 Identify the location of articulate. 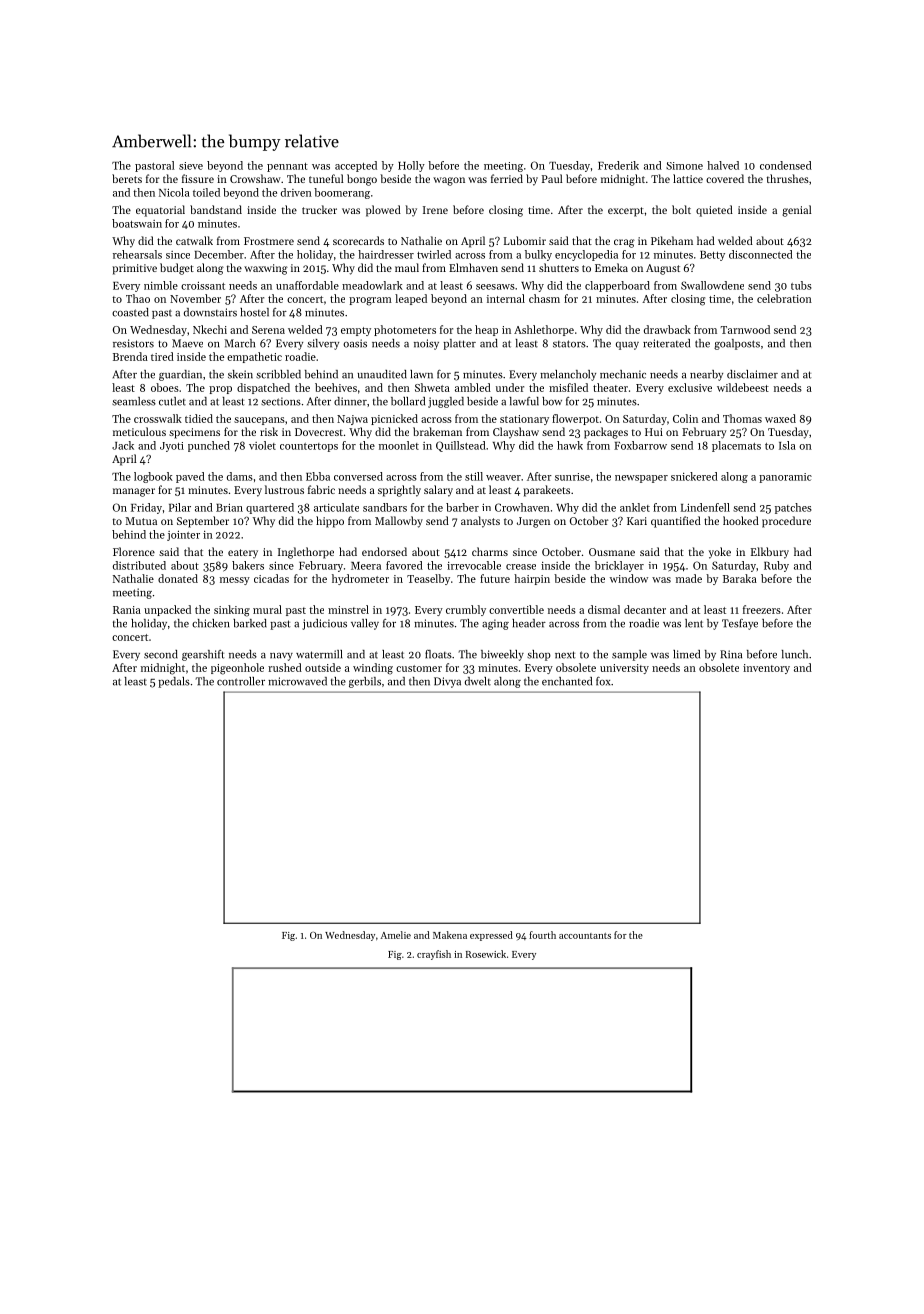
(336, 507).
